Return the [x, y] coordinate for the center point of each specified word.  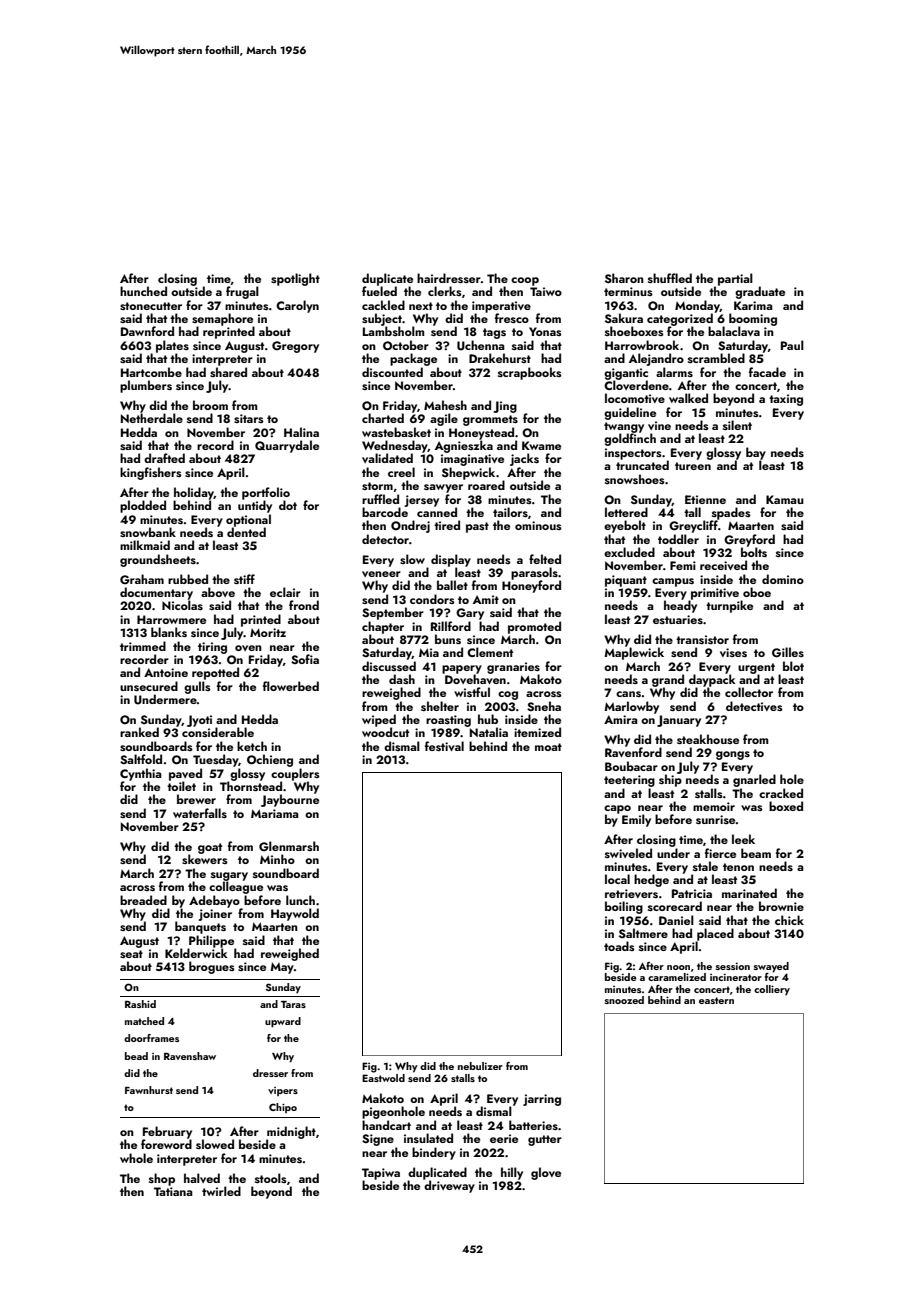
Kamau [785, 499]
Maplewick [634, 653]
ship [670, 780]
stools [271, 1178]
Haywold [295, 914]
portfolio [266, 493]
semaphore [222, 319]
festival [444, 746]
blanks [169, 632]
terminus [628, 291]
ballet [452, 585]
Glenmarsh [289, 846]
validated [387, 458]
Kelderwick [196, 953]
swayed [771, 967]
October [406, 345]
